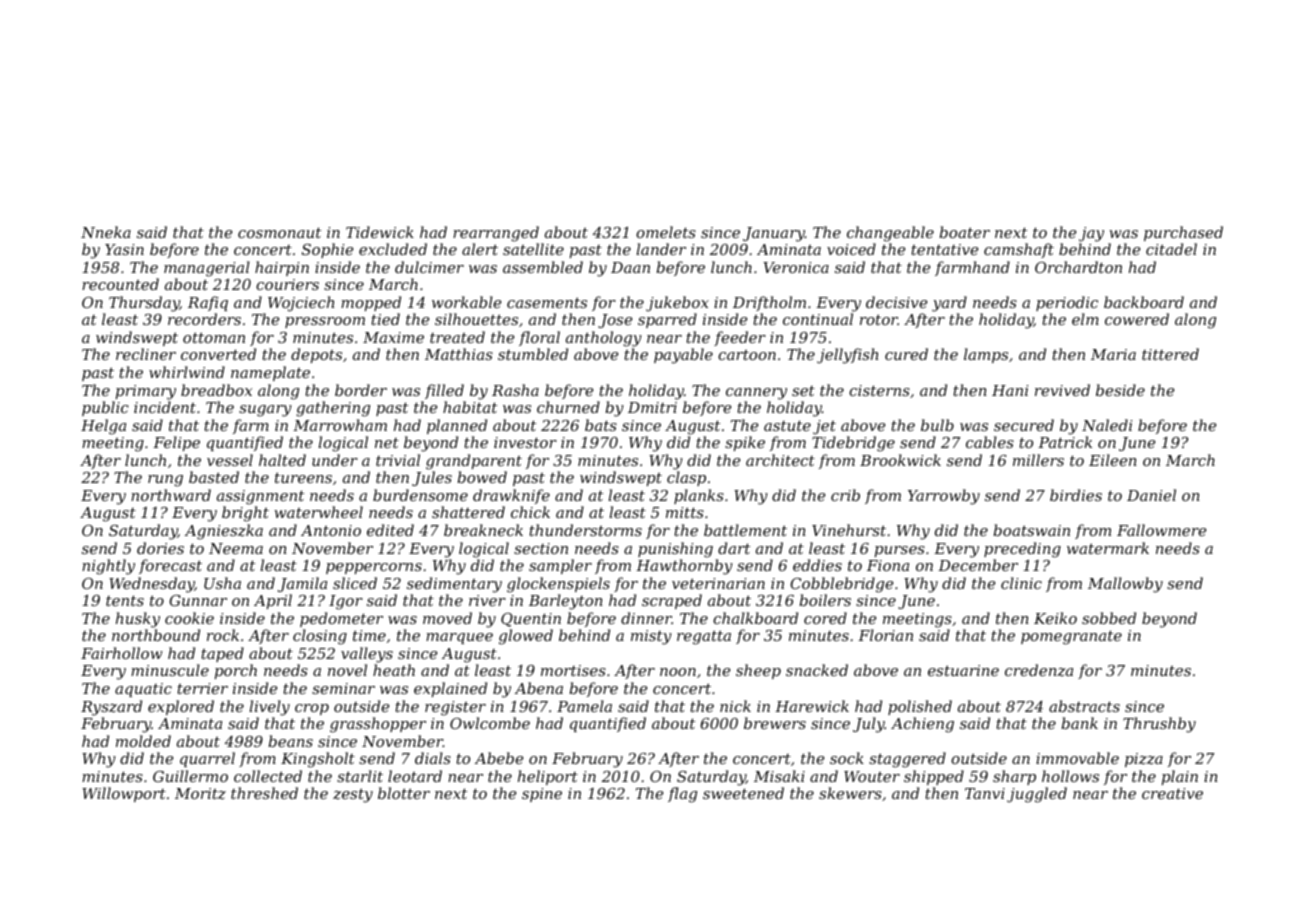 Image resolution: width=1308 pixels, height=924 pixels. Describe the element at coordinates (353, 795) in the image. I see `zesty` at that location.
